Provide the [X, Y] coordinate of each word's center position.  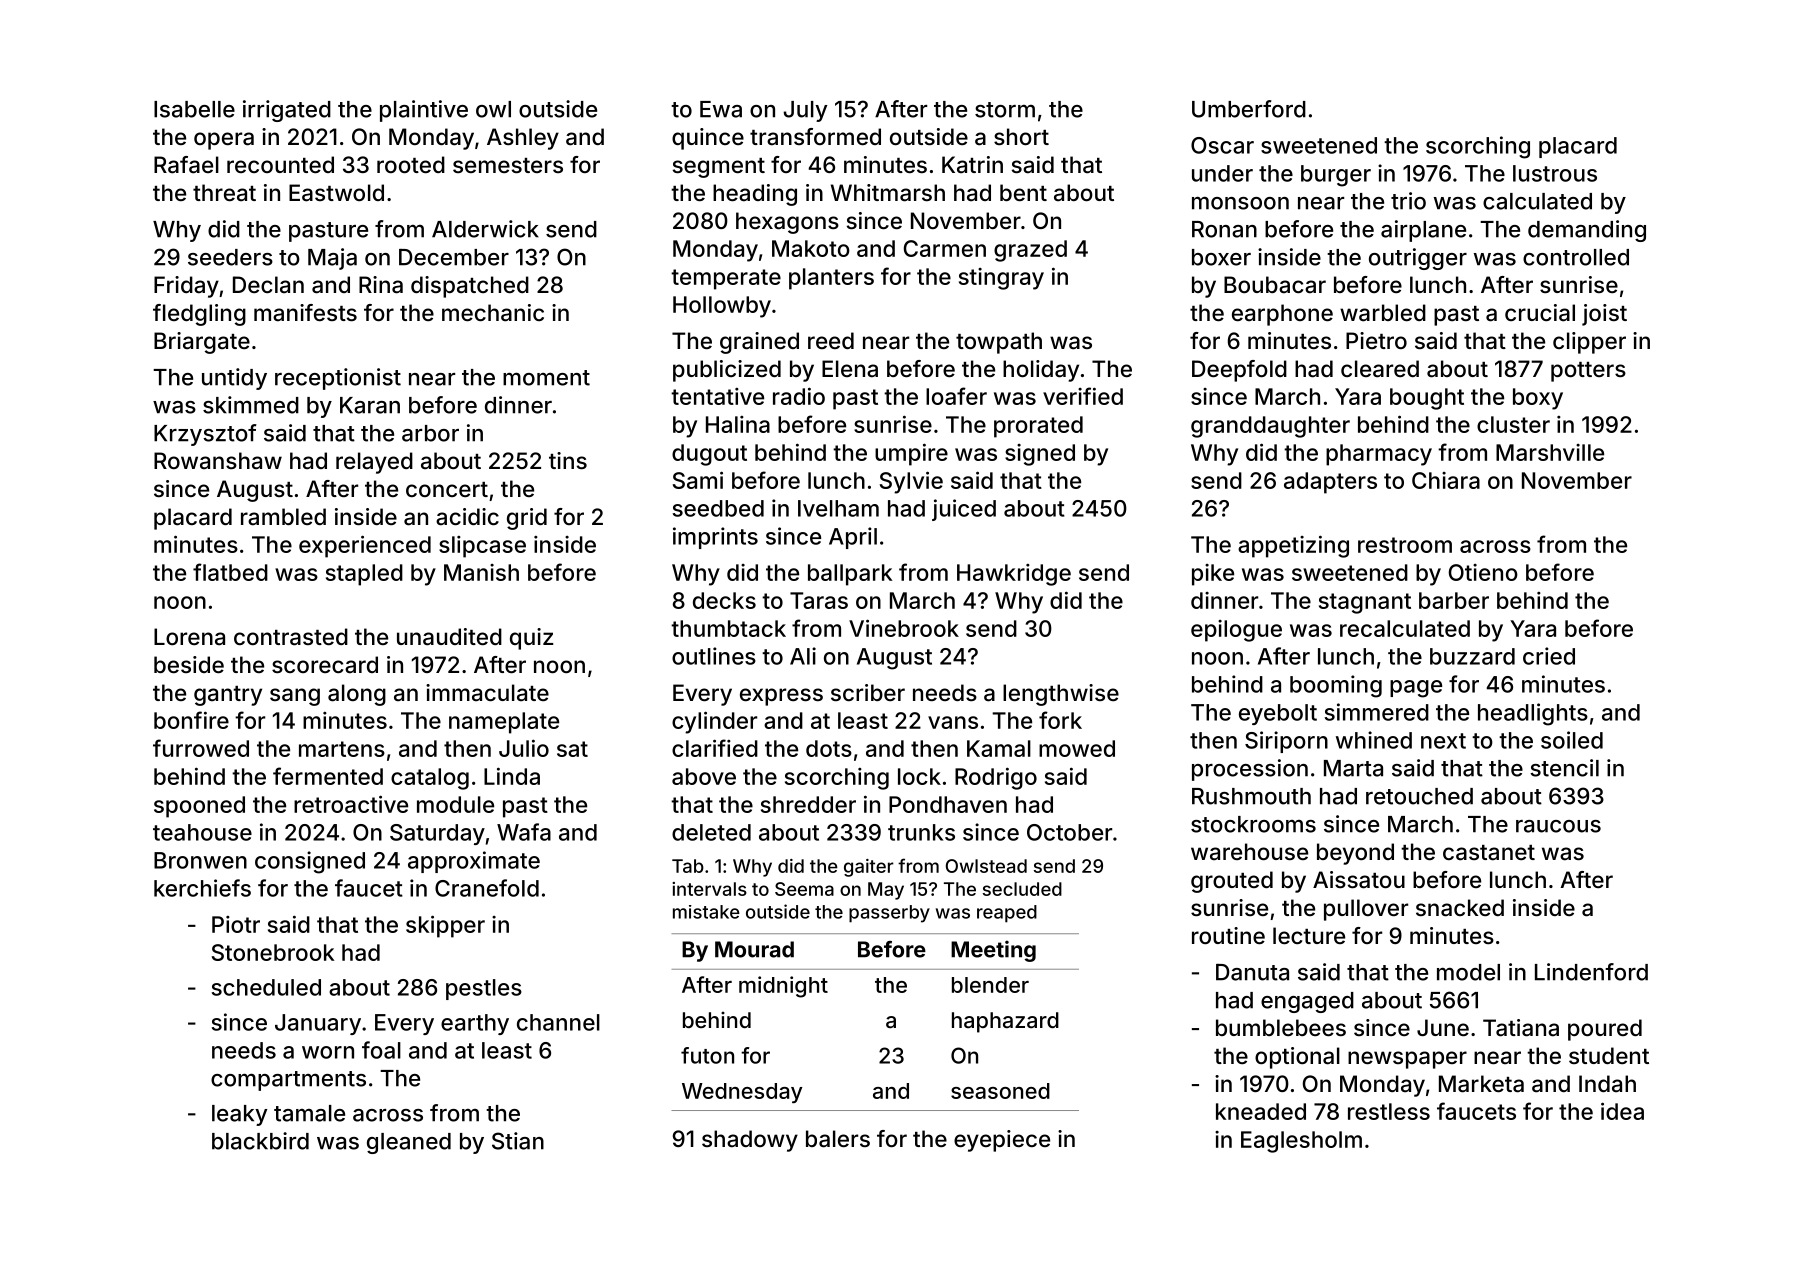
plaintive [424, 111]
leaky [239, 1115]
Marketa [1481, 1084]
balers [838, 1139]
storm [1005, 110]
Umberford [1249, 109]
